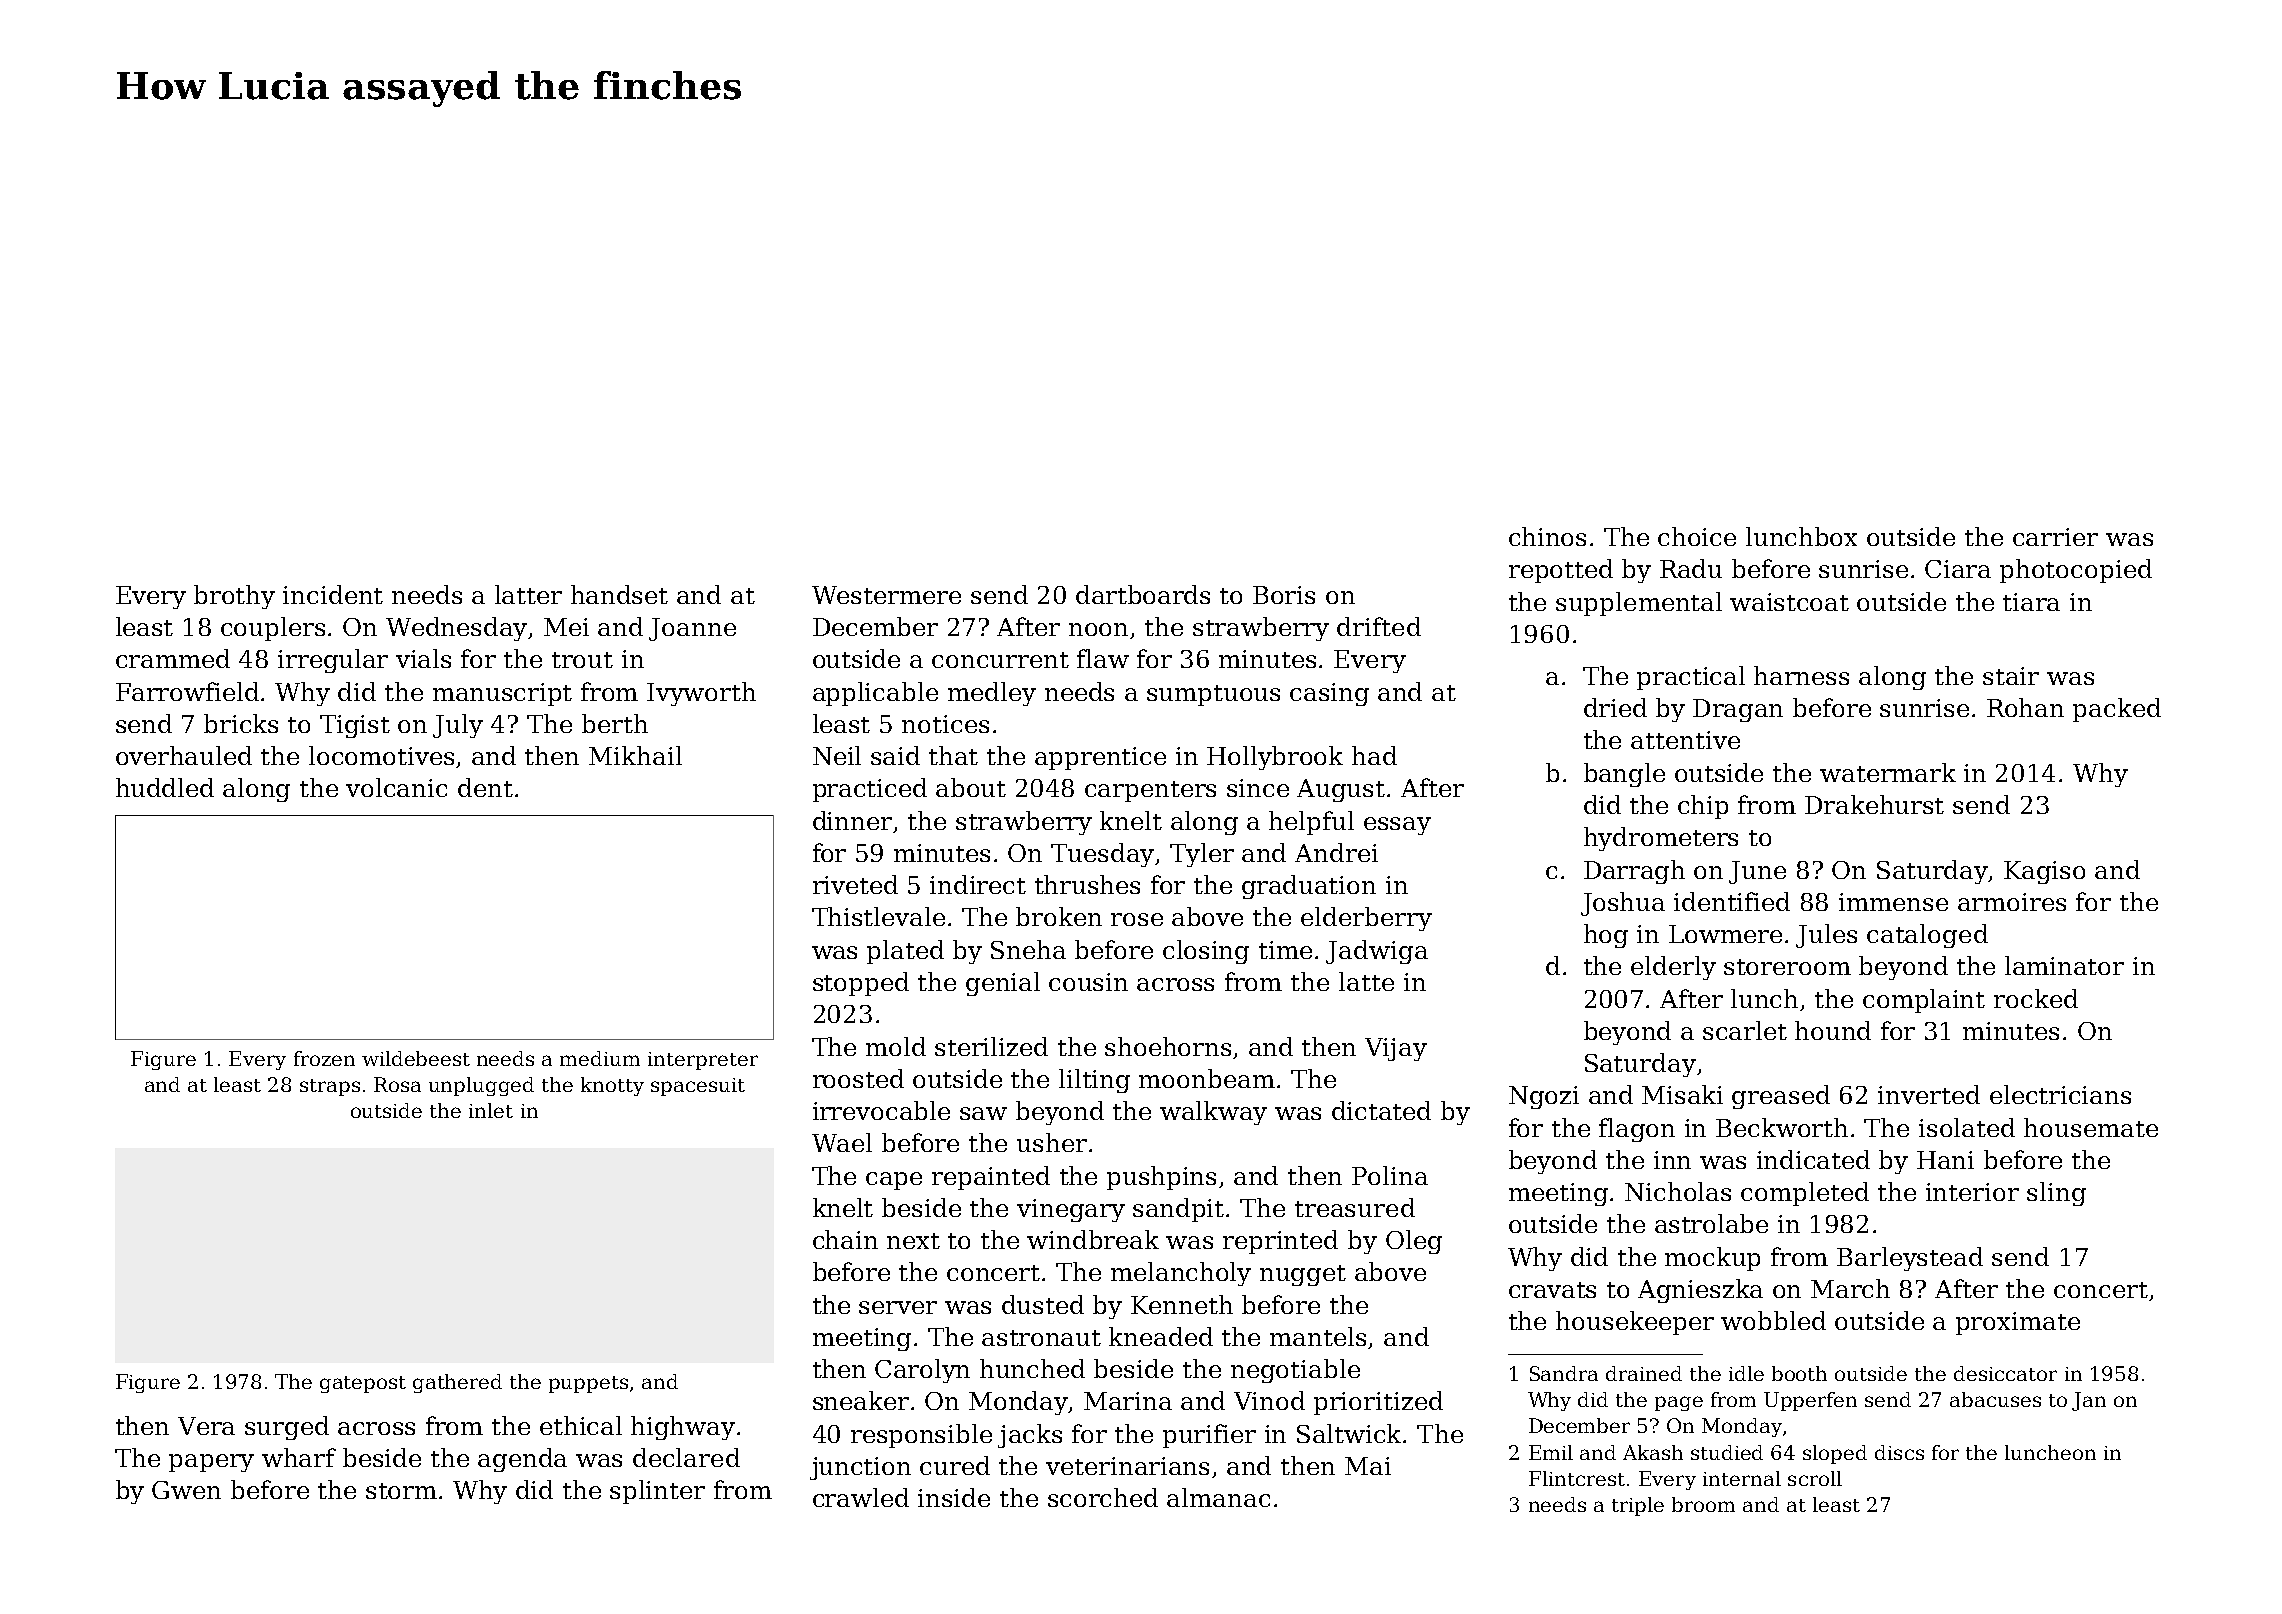  I want to click on desiccator, so click(2005, 1373).
